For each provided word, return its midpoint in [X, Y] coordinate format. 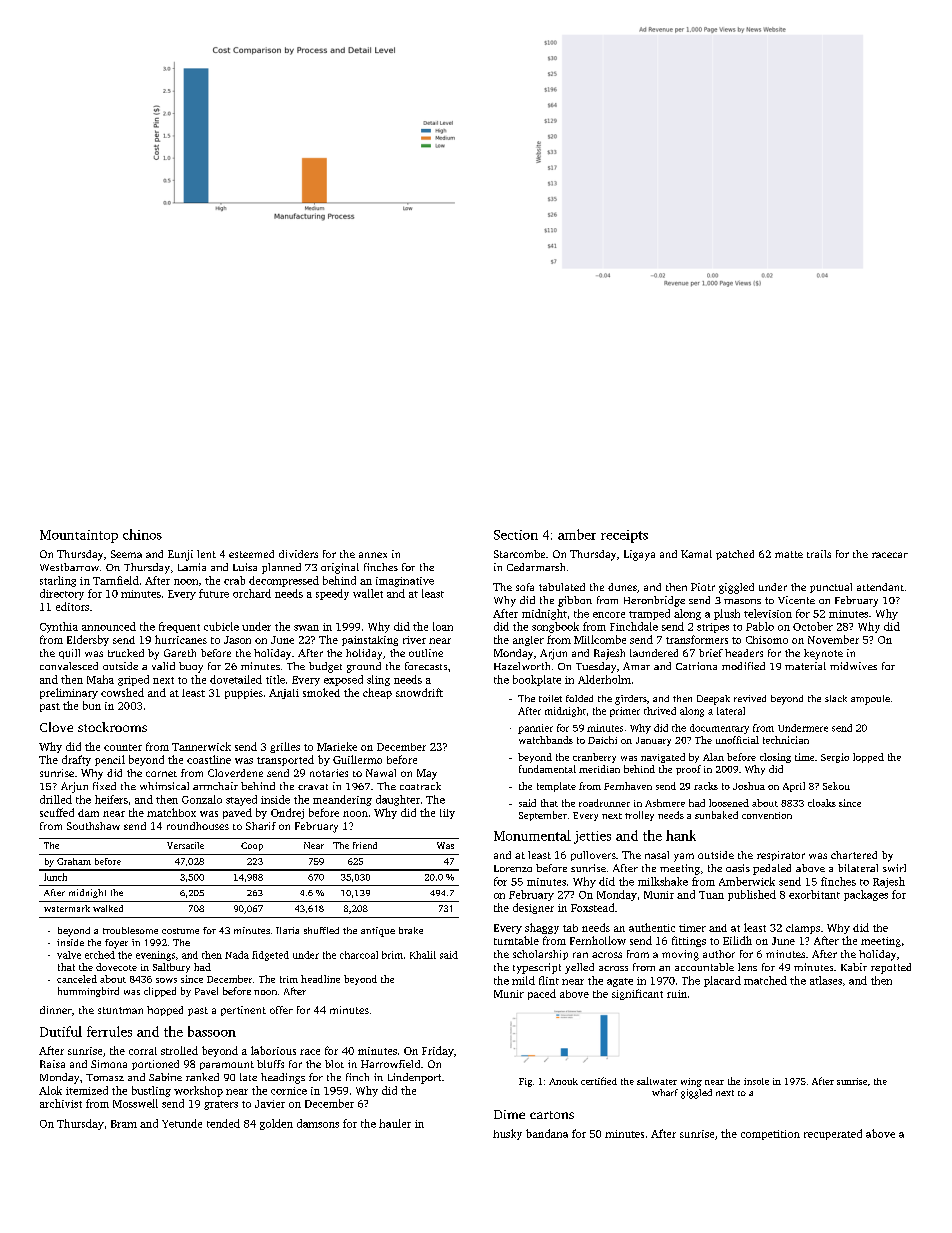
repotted [891, 968]
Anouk [563, 1081]
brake [411, 930]
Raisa [52, 1064]
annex [373, 555]
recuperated [833, 1134]
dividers [298, 554]
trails [819, 554]
